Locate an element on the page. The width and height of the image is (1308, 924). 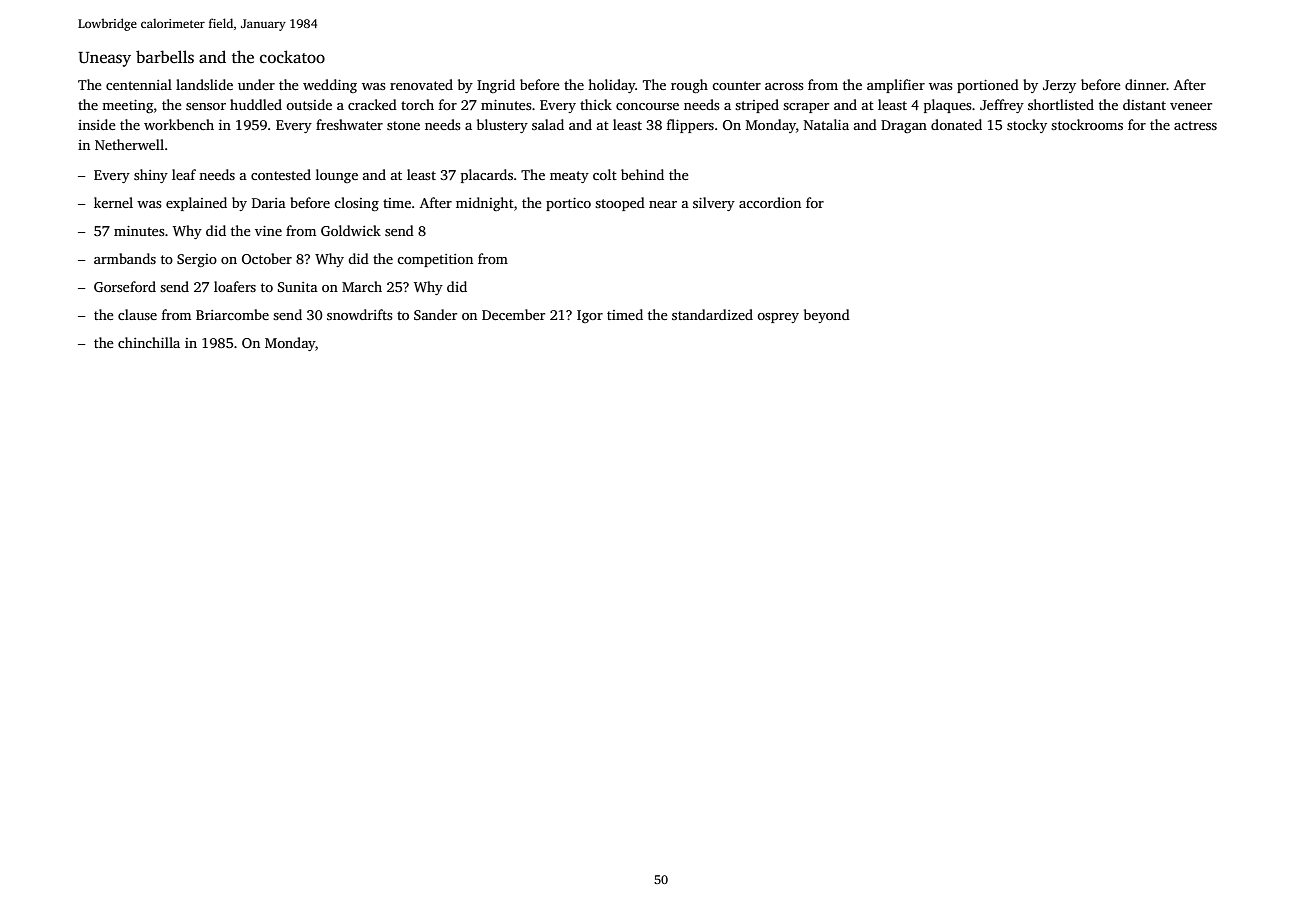
Igor is located at coordinates (590, 316).
